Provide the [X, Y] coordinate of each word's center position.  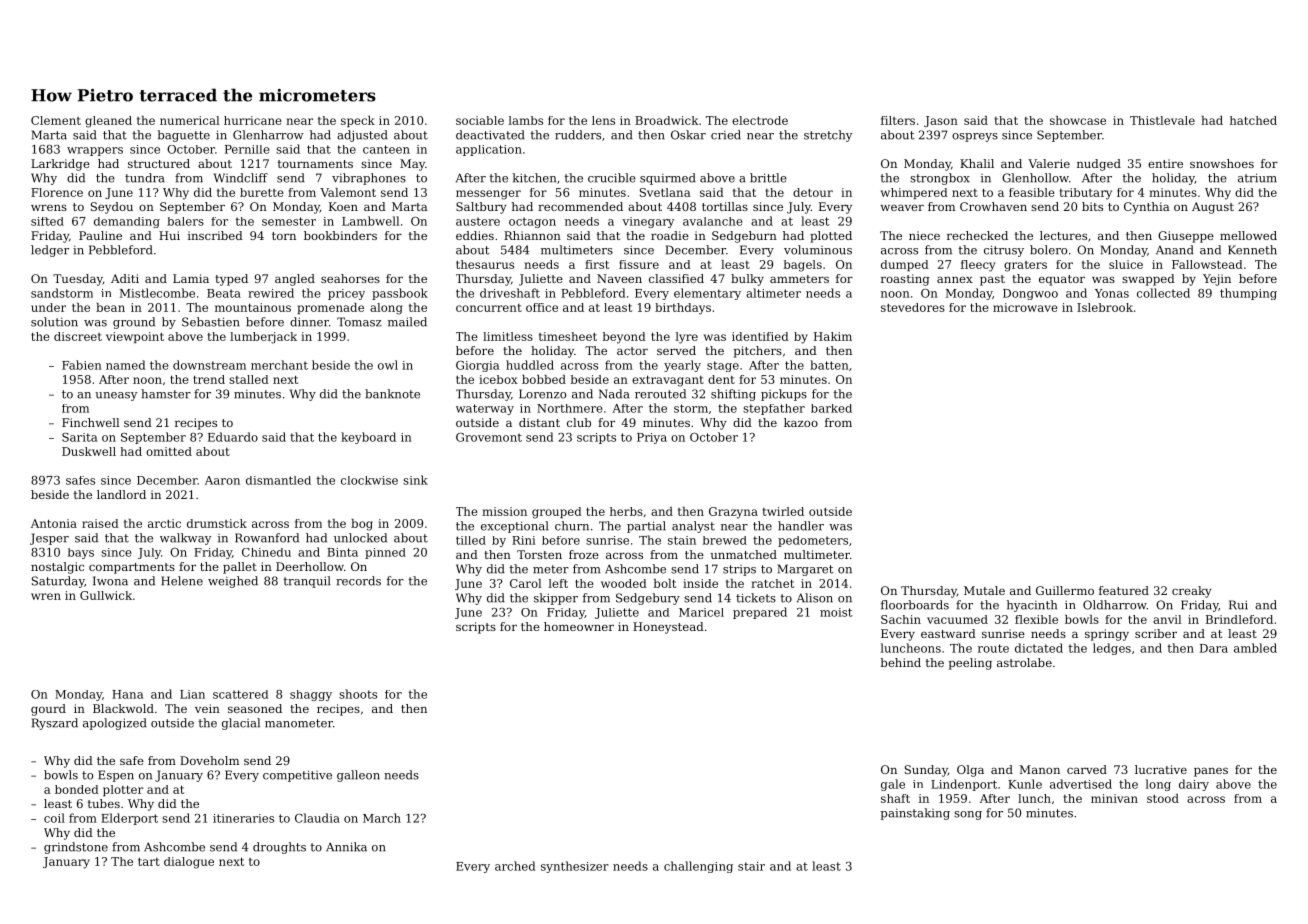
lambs [526, 120]
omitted [169, 451]
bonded [77, 789]
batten [829, 365]
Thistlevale [1162, 120]
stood [1163, 798]
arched [515, 866]
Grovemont [489, 437]
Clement [56, 120]
